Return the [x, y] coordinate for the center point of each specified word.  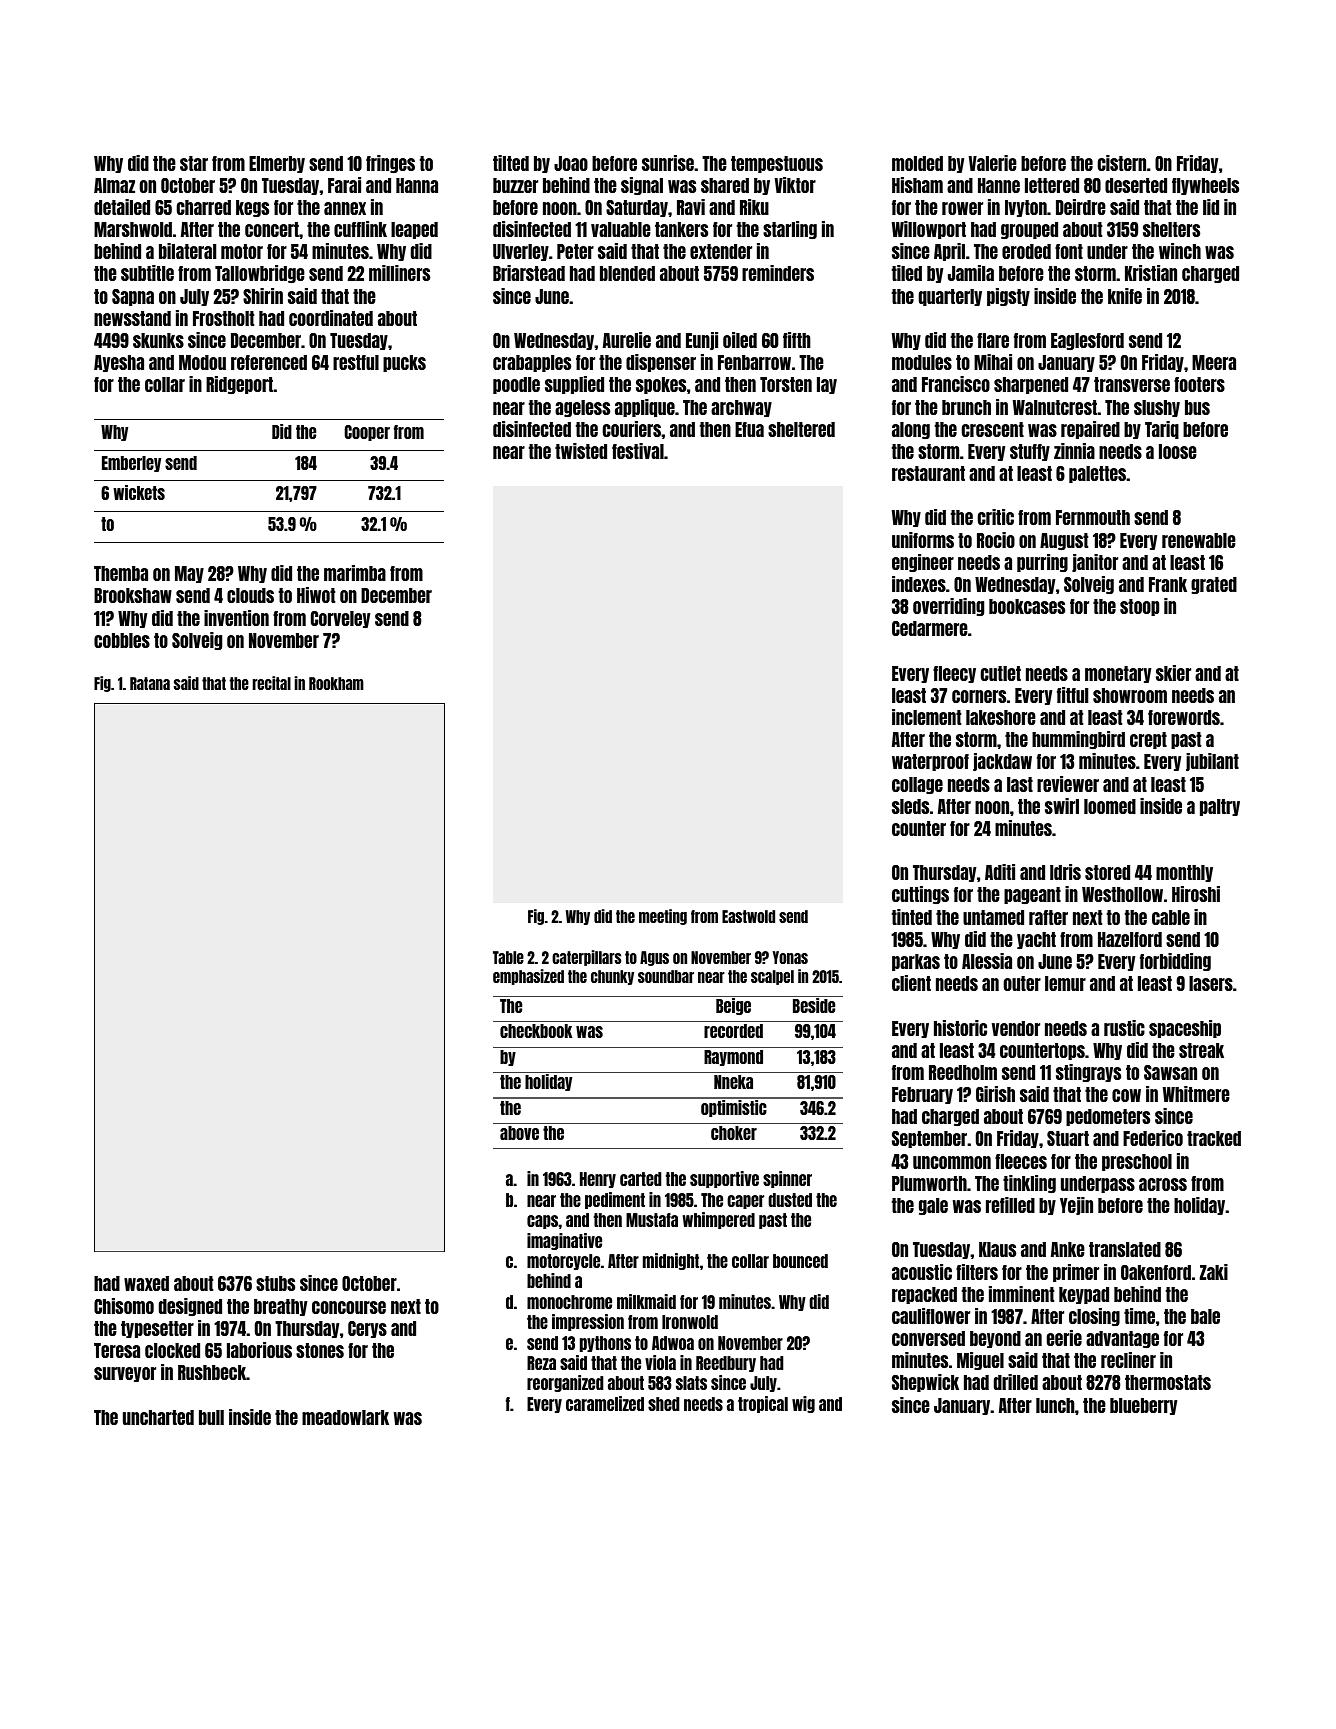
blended [627, 273]
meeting [663, 917]
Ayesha [119, 363]
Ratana [150, 683]
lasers [1211, 983]
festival [638, 451]
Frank [1168, 584]
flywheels [1205, 186]
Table [508, 957]
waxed [146, 1283]
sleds [910, 806]
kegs [252, 208]
